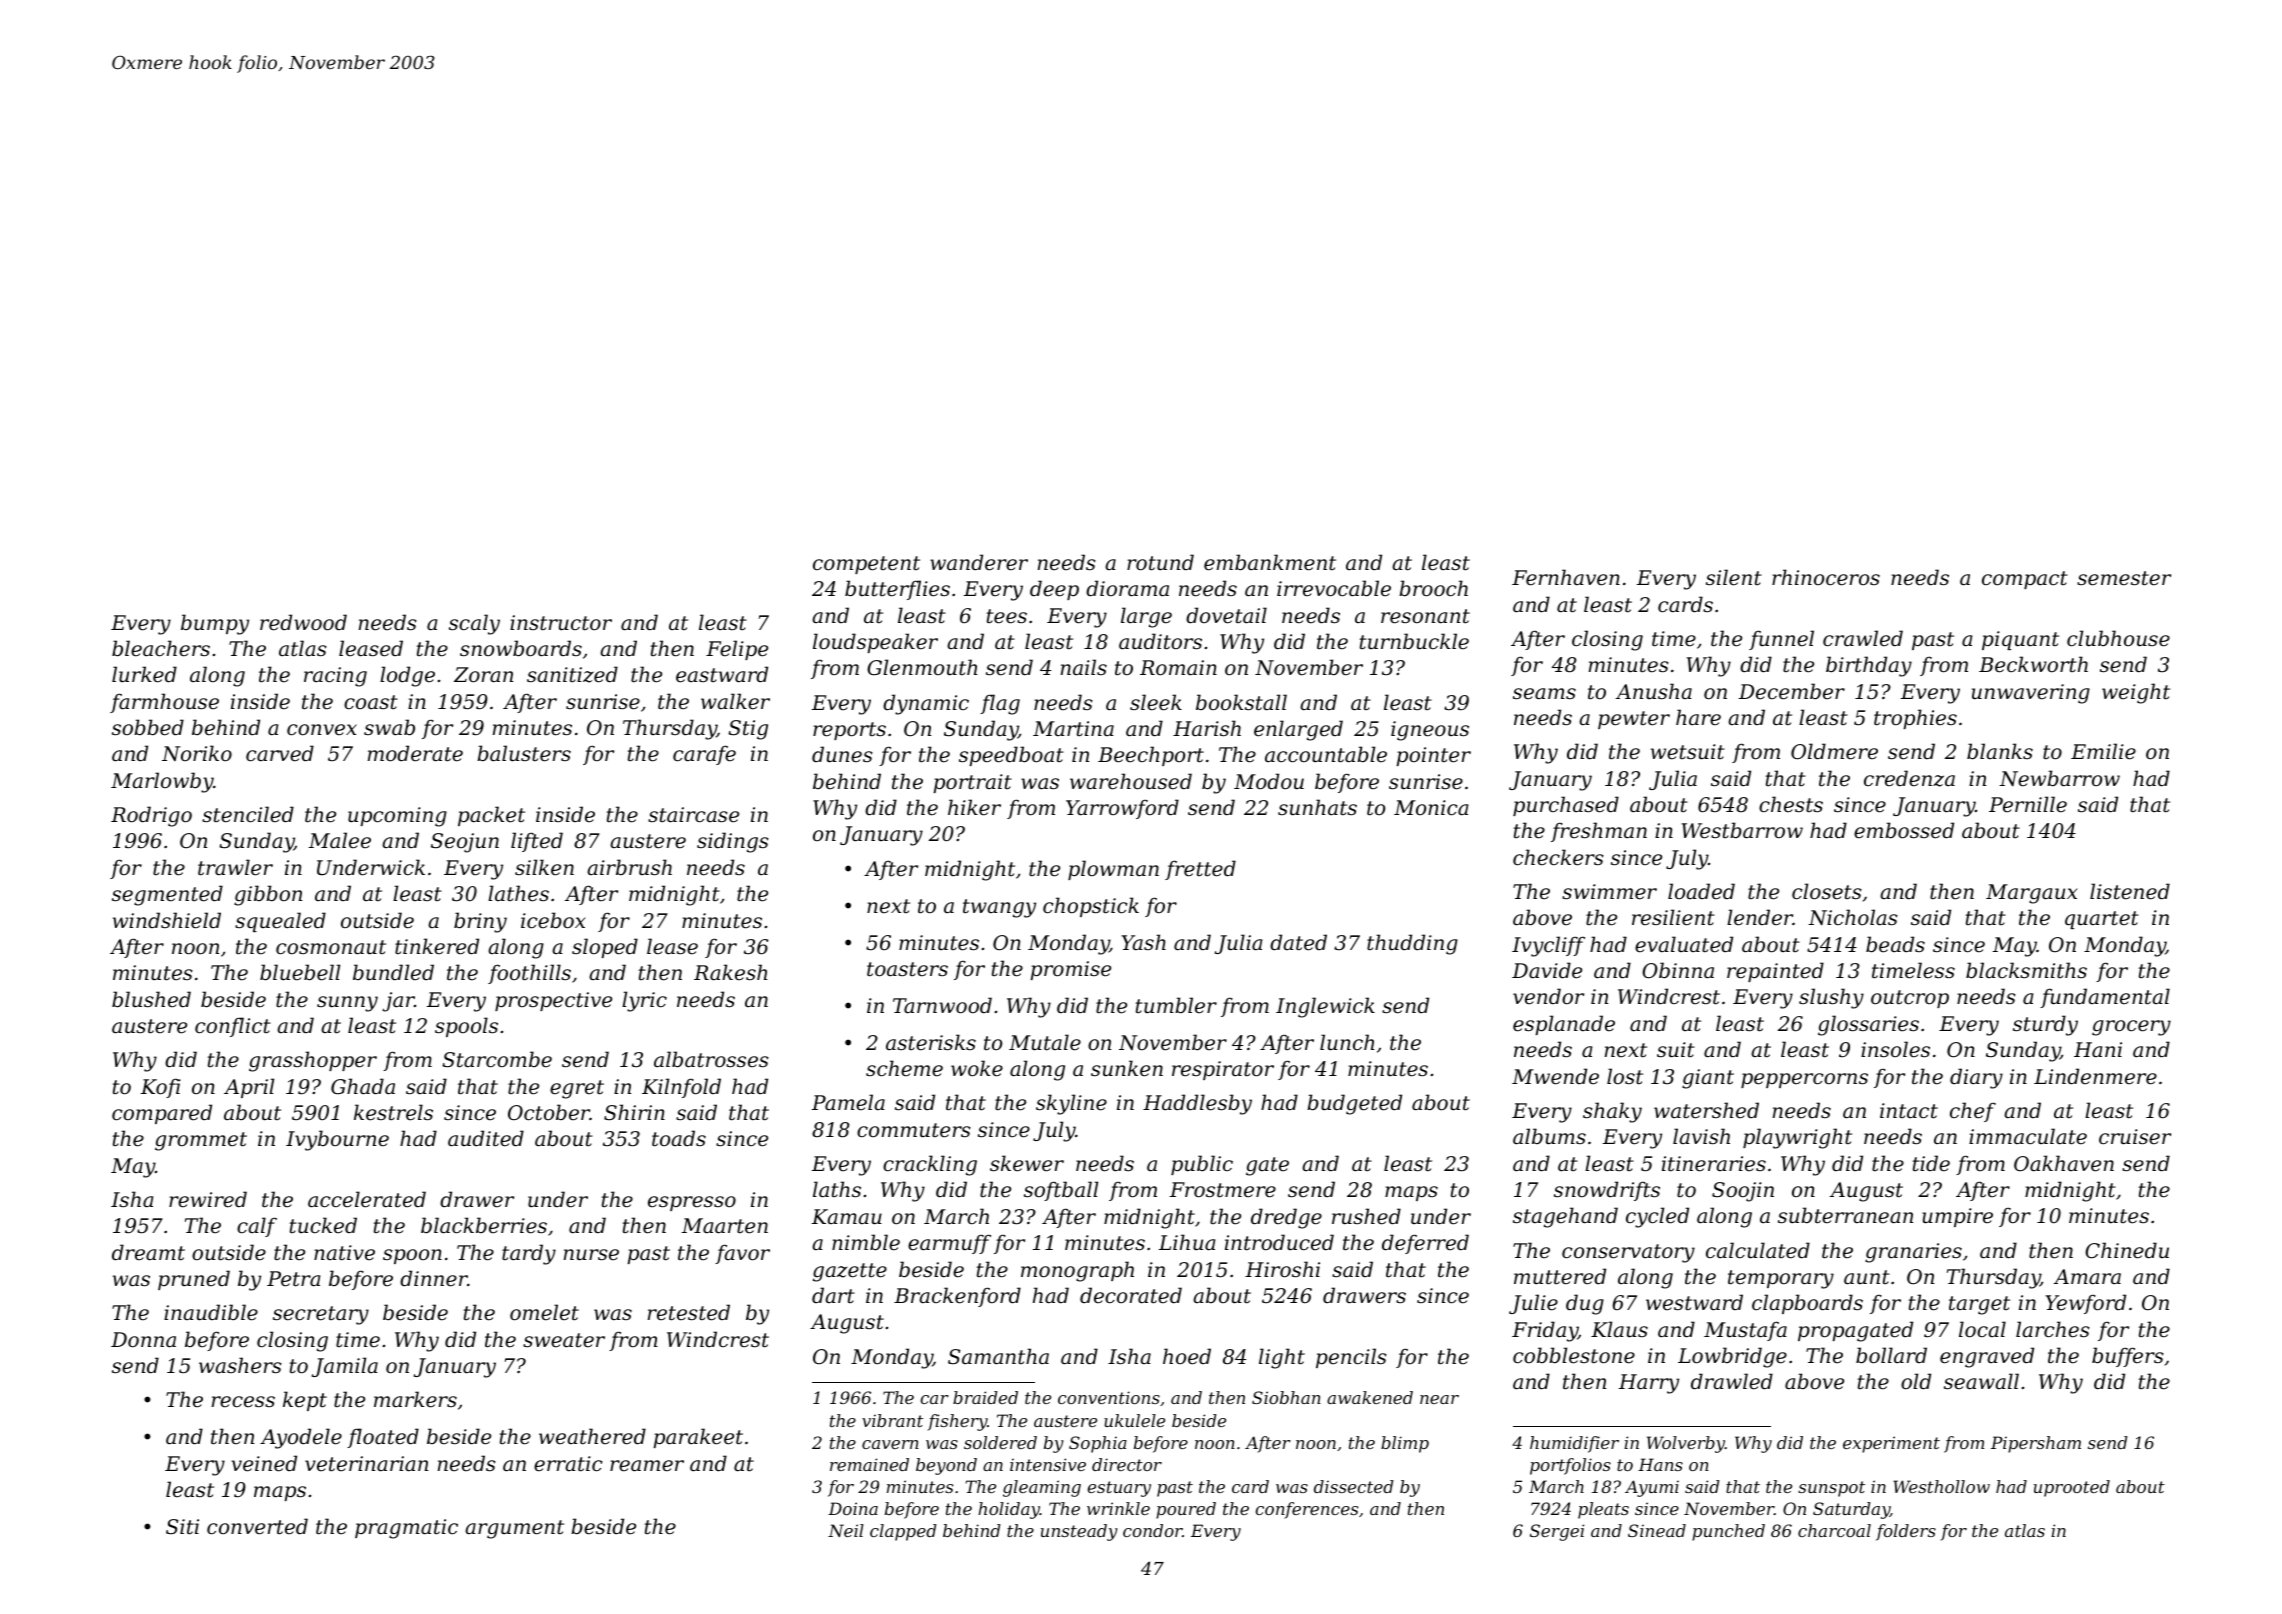 The width and height of the page is (2282, 1614). Describe the element at coordinates (1160, 562) in the page. I see `rotund` at that location.
